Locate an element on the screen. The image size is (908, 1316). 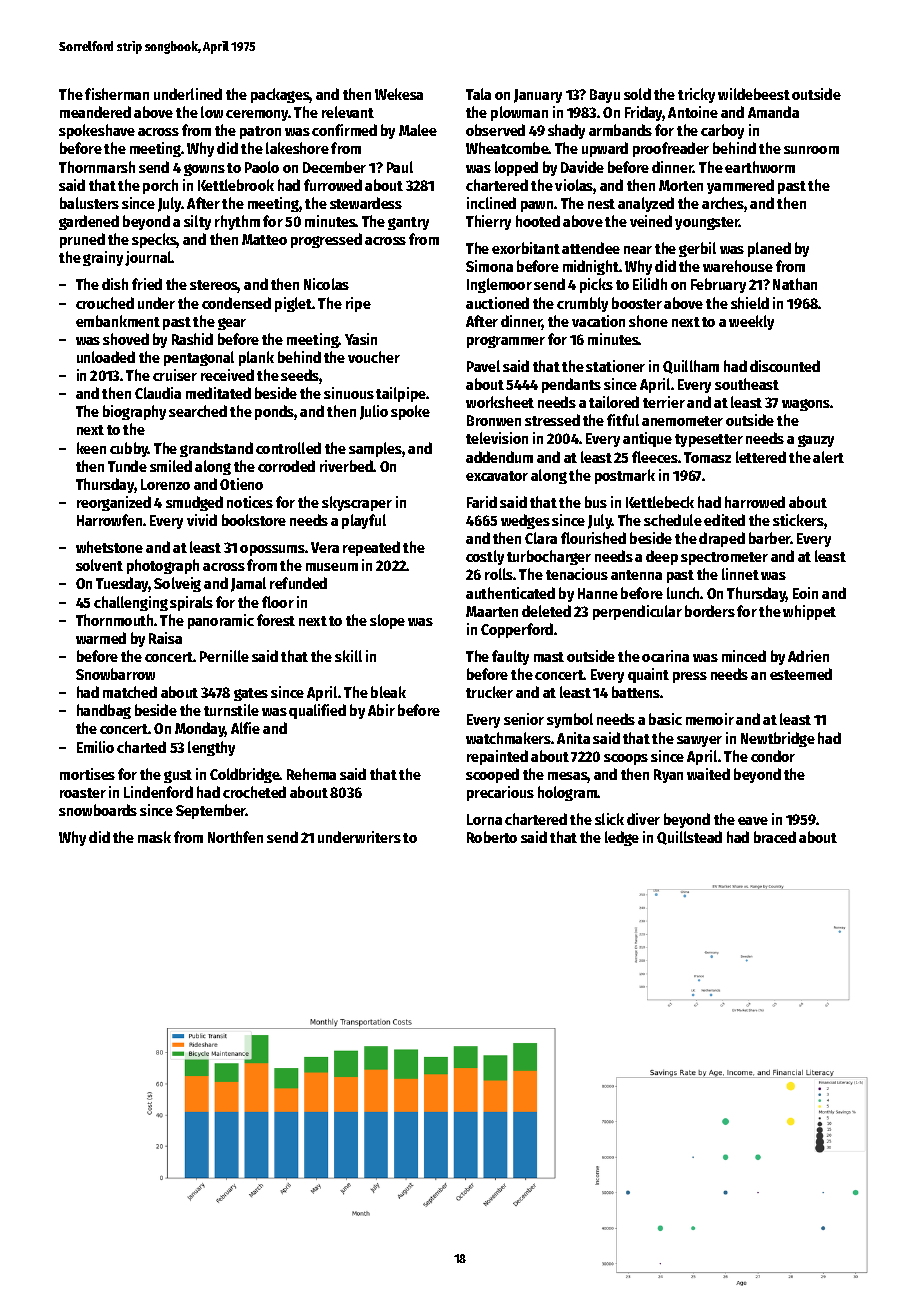
Nathan is located at coordinates (795, 284).
